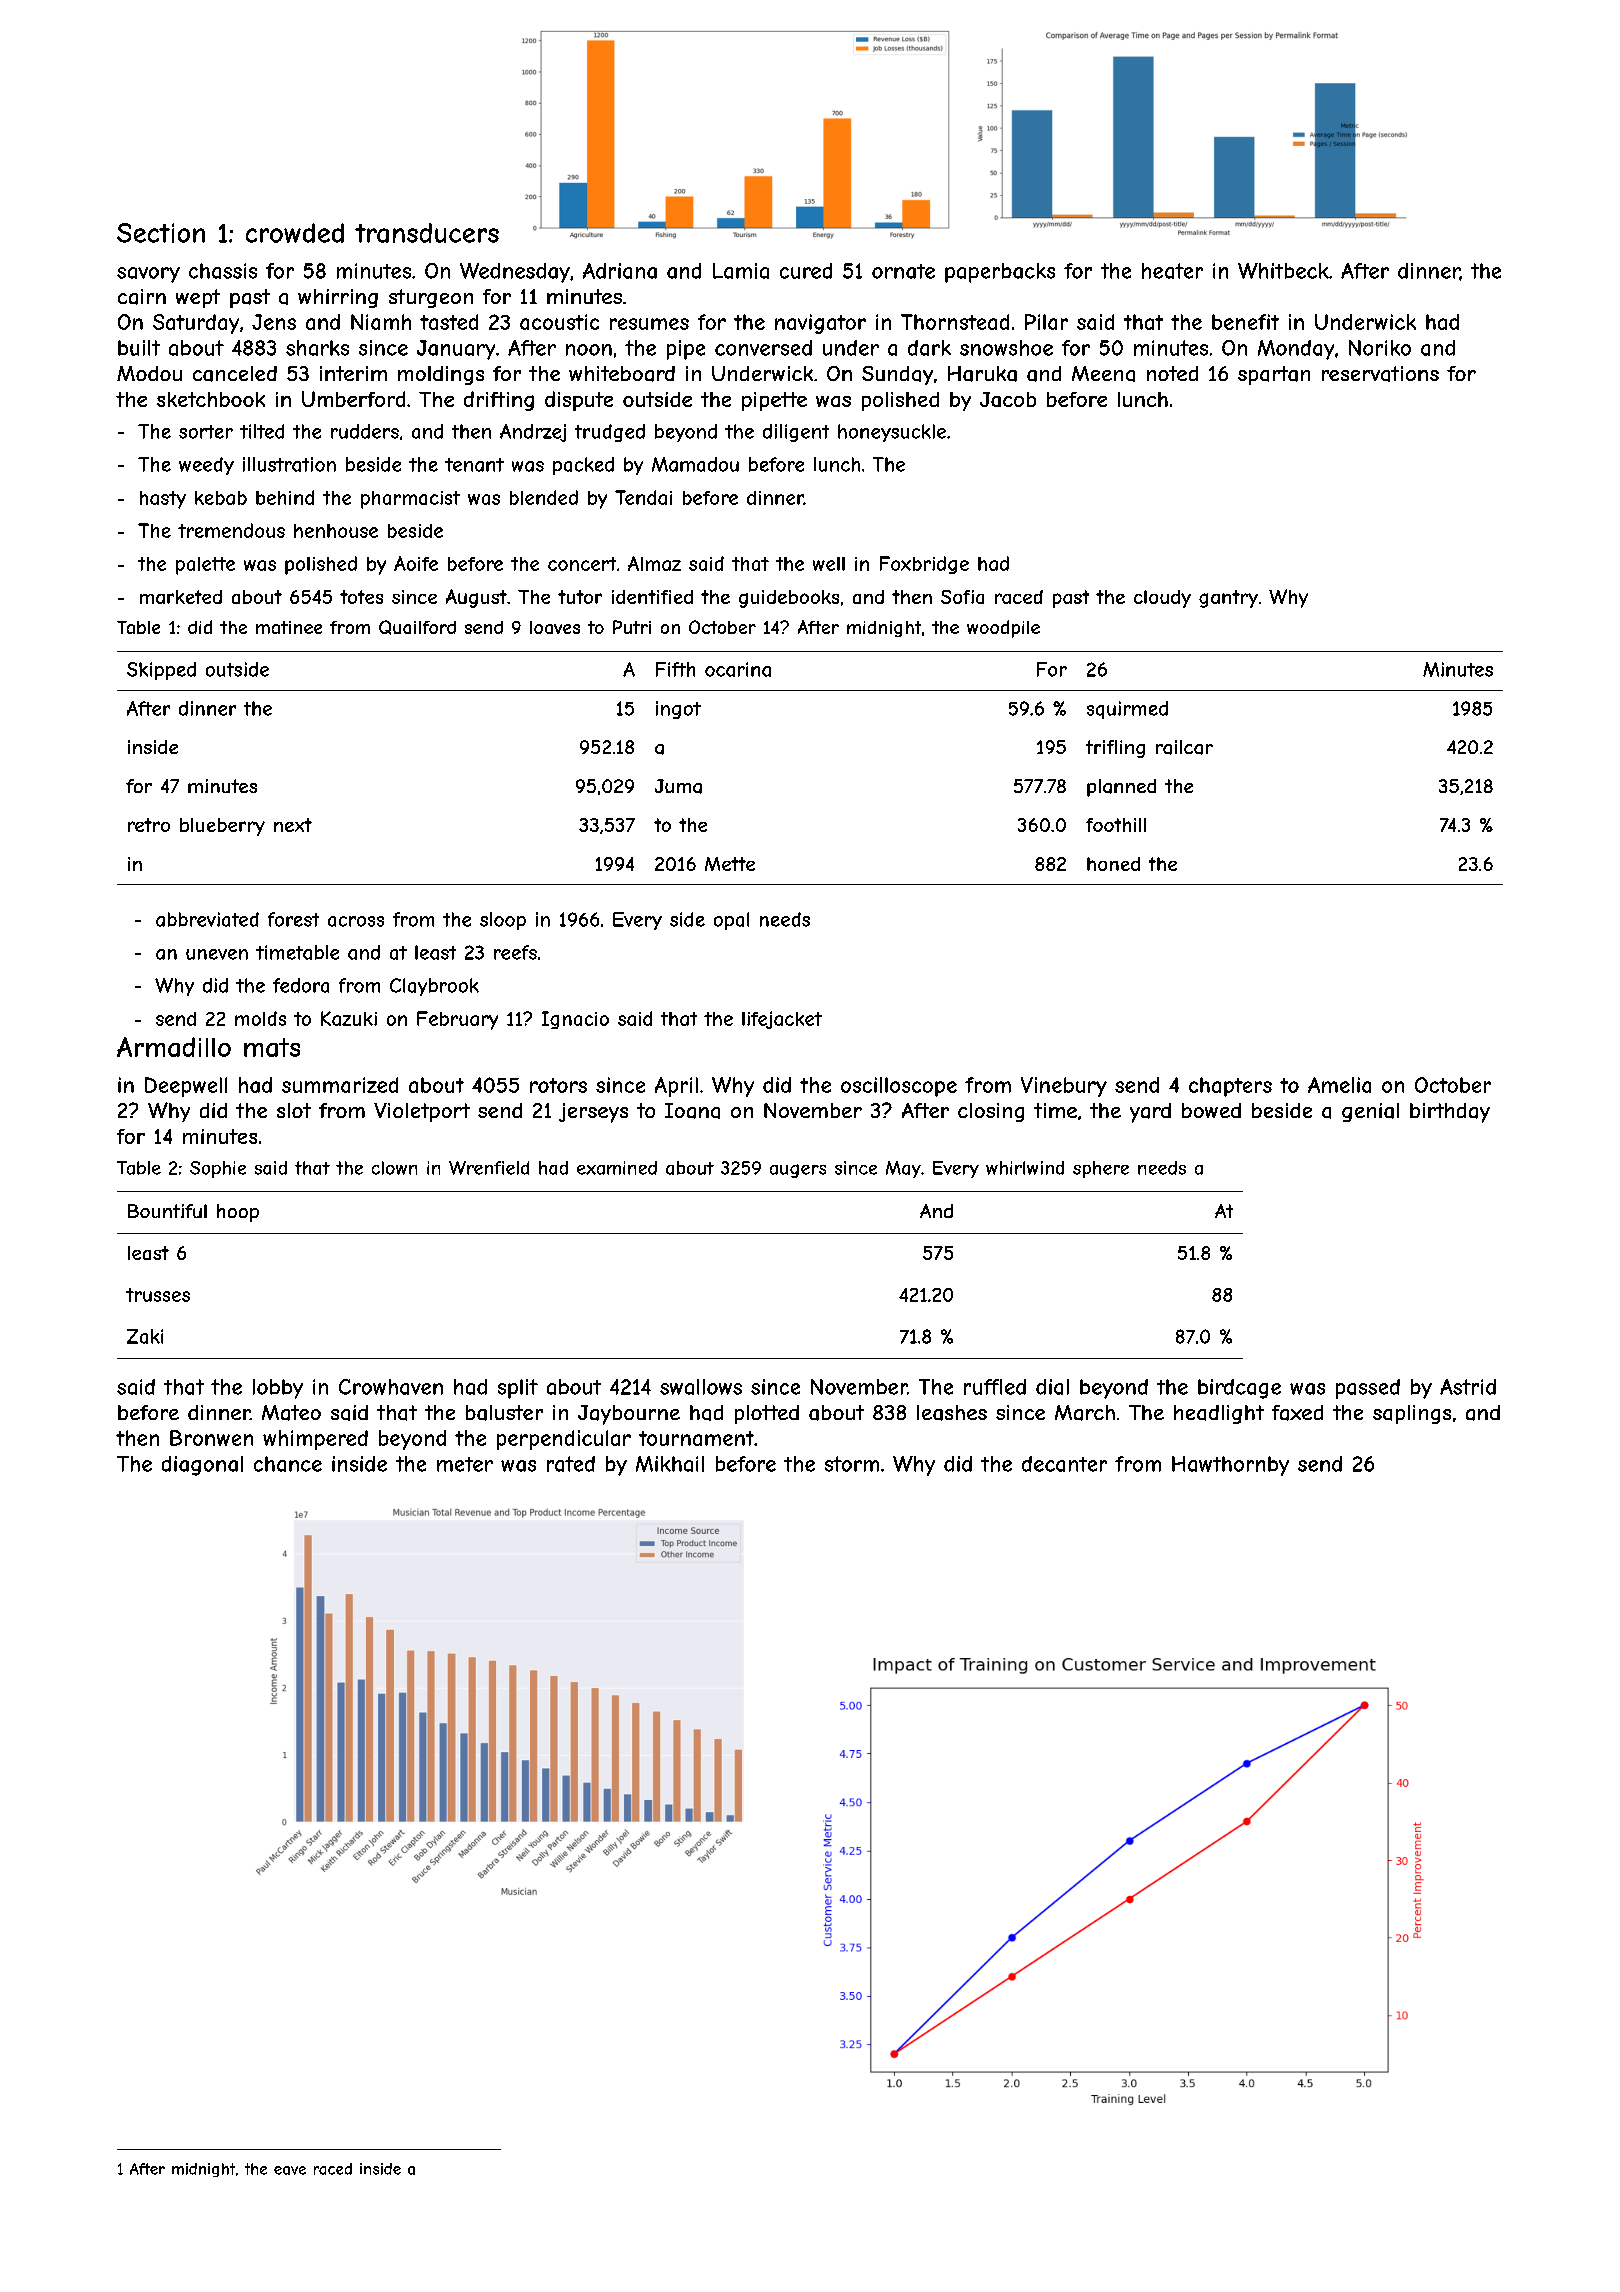 The width and height of the page is (1620, 2292). Describe the element at coordinates (218, 1169) in the page. I see `Sophie` at that location.
